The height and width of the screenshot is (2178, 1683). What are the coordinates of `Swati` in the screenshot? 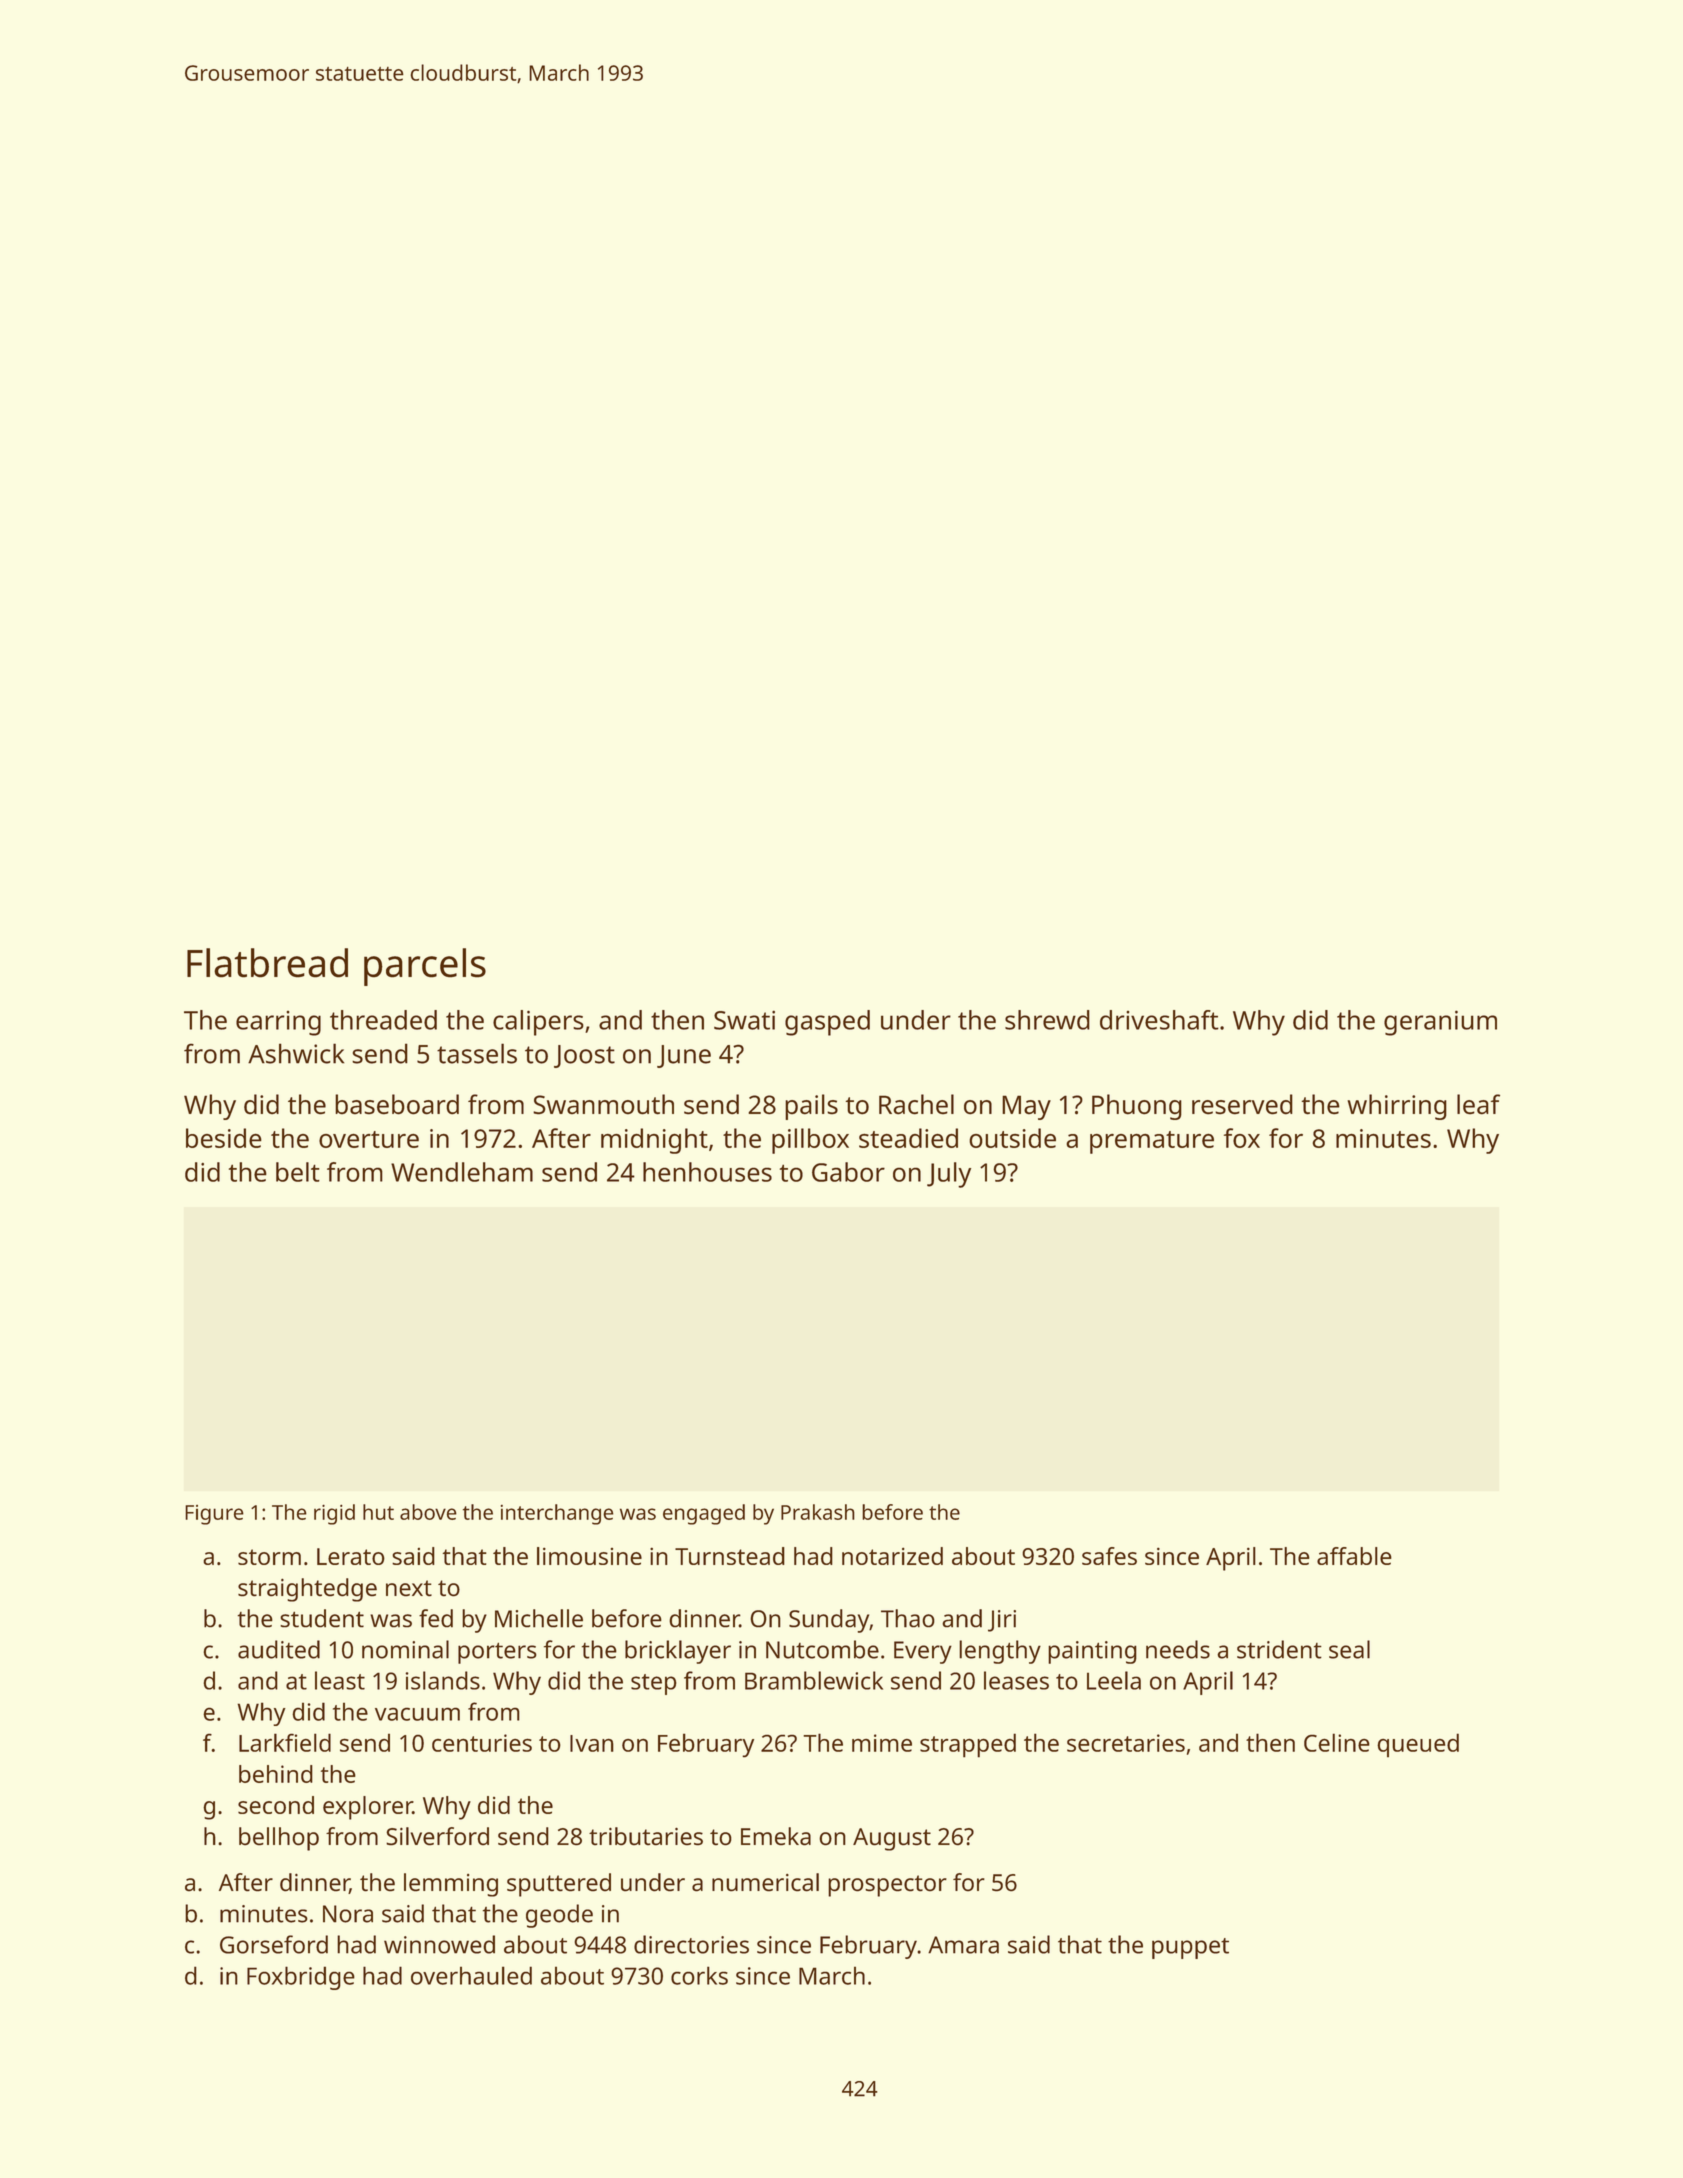 It's located at (744, 1020).
